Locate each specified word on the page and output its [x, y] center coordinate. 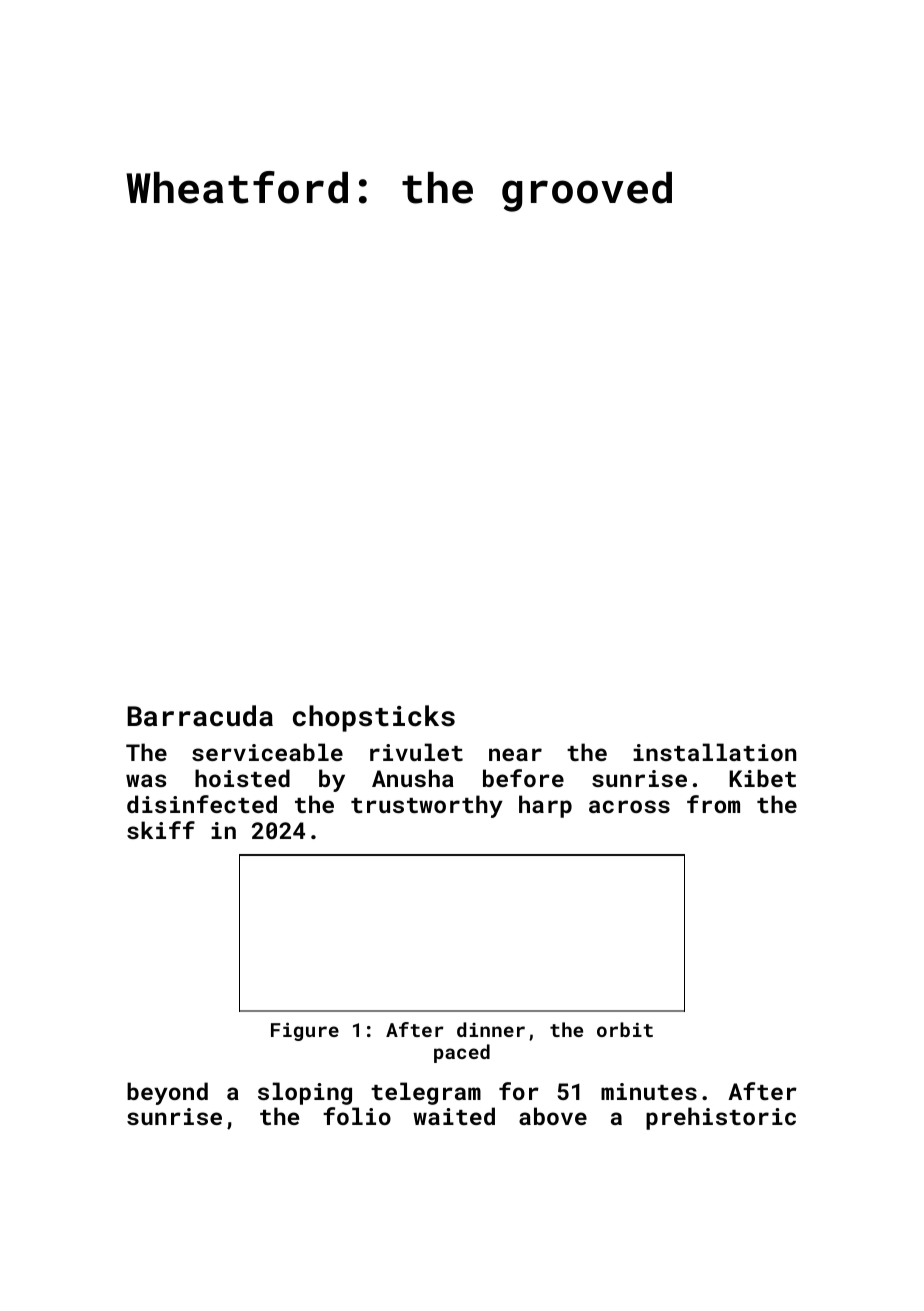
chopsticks [374, 718]
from [713, 804]
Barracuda [200, 716]
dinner [491, 1029]
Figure [305, 1031]
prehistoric [721, 1118]
